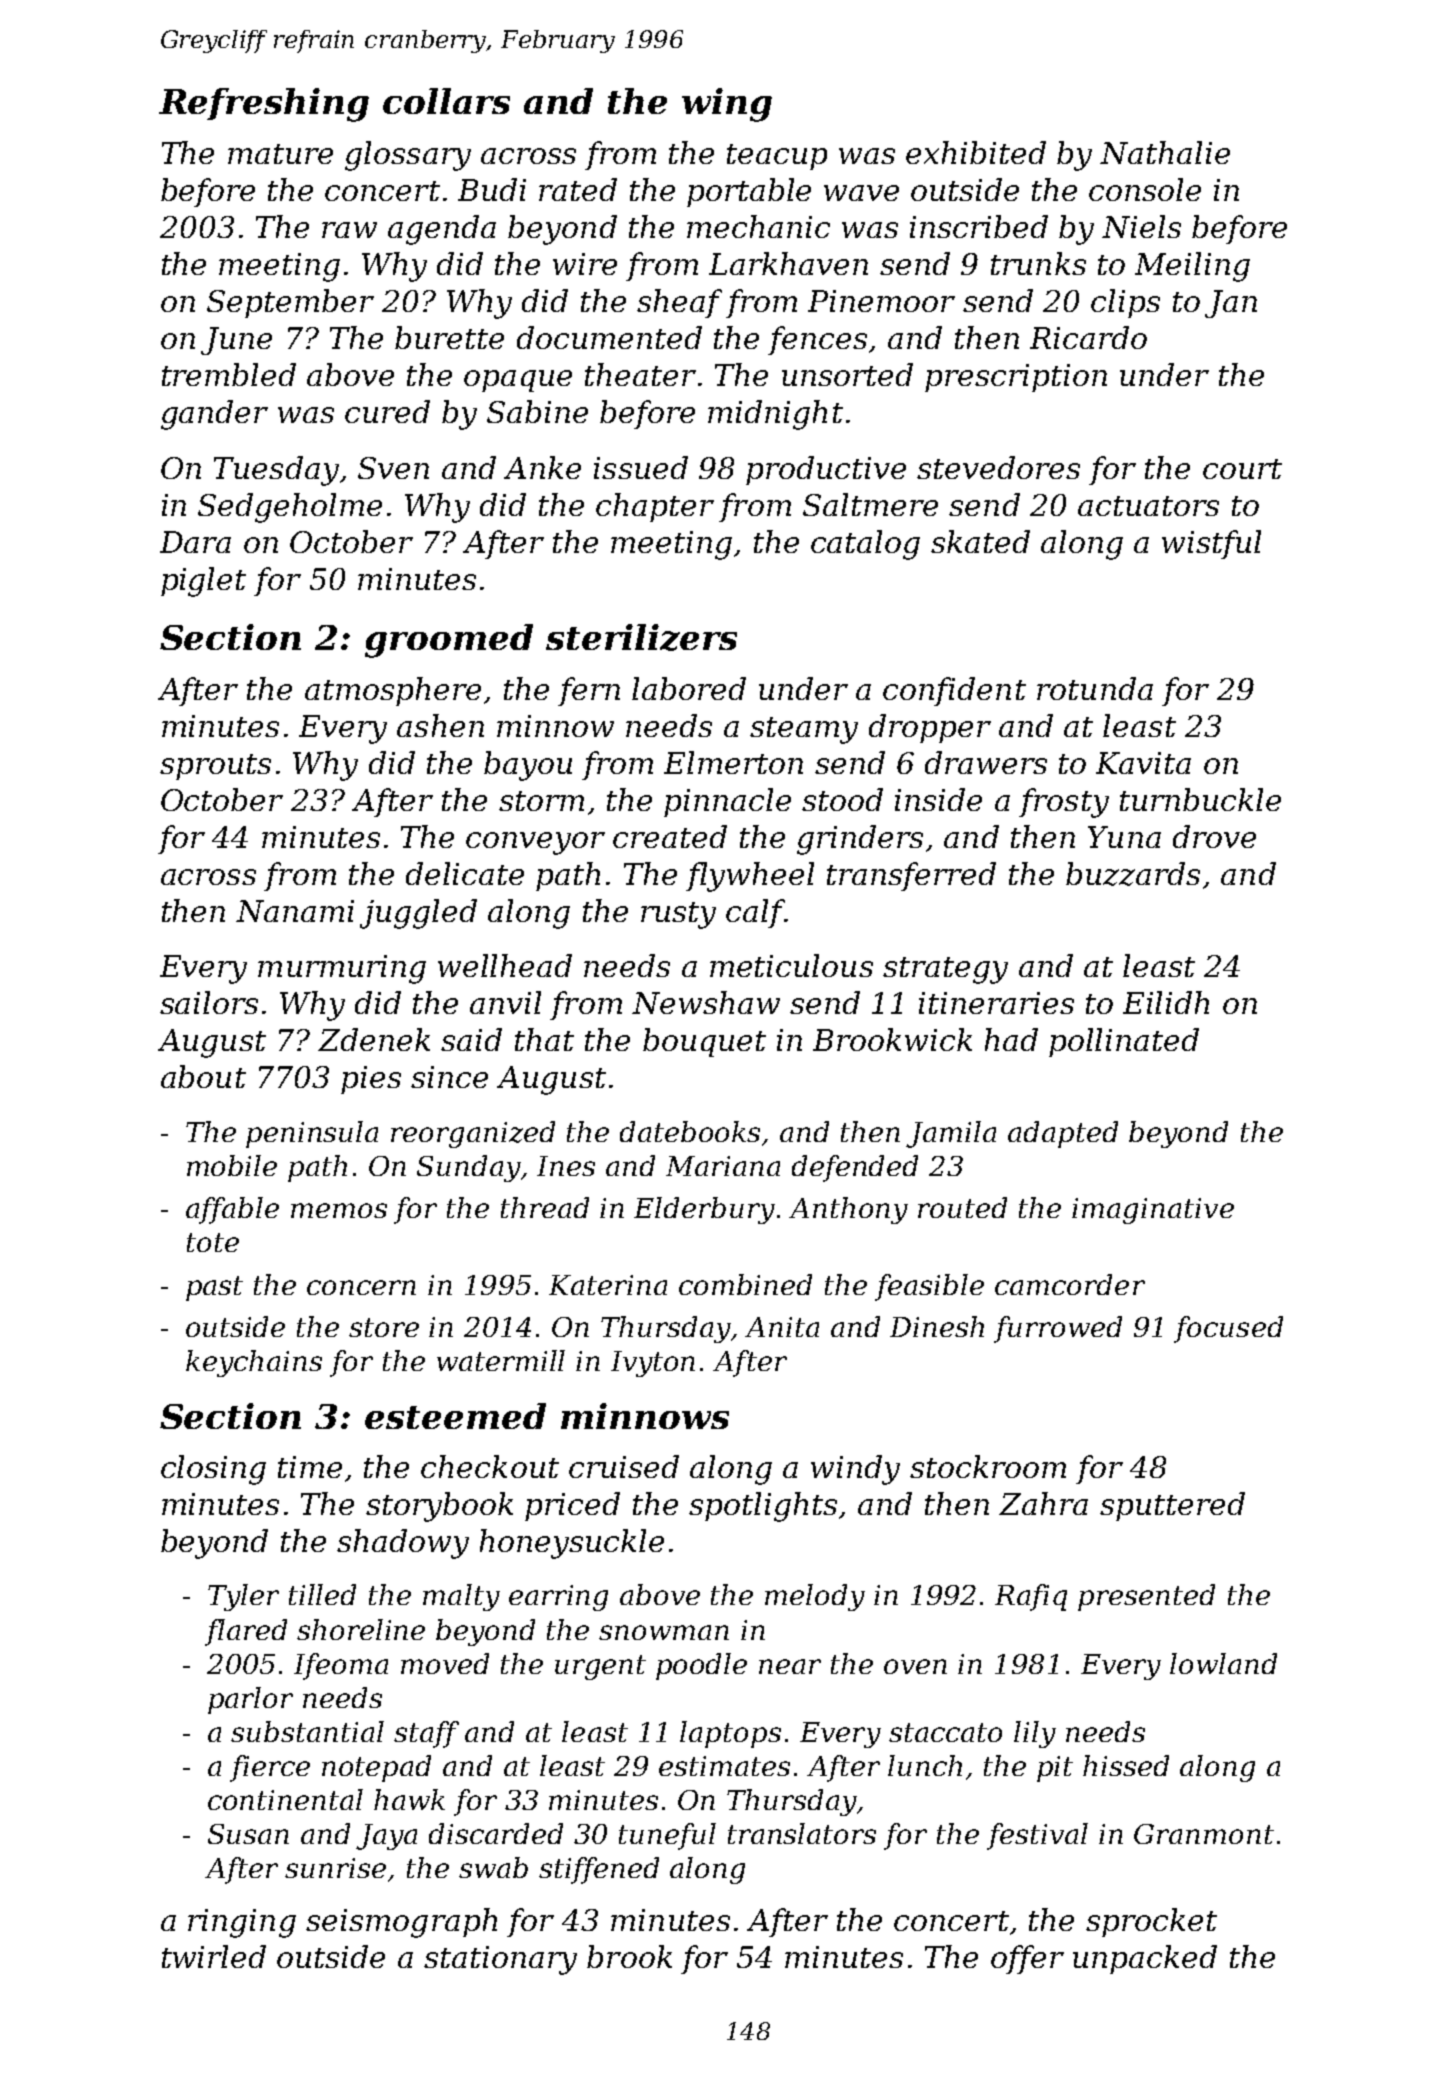 The image size is (1450, 2100). Describe the element at coordinates (1242, 469) in the screenshot. I see `court` at that location.
